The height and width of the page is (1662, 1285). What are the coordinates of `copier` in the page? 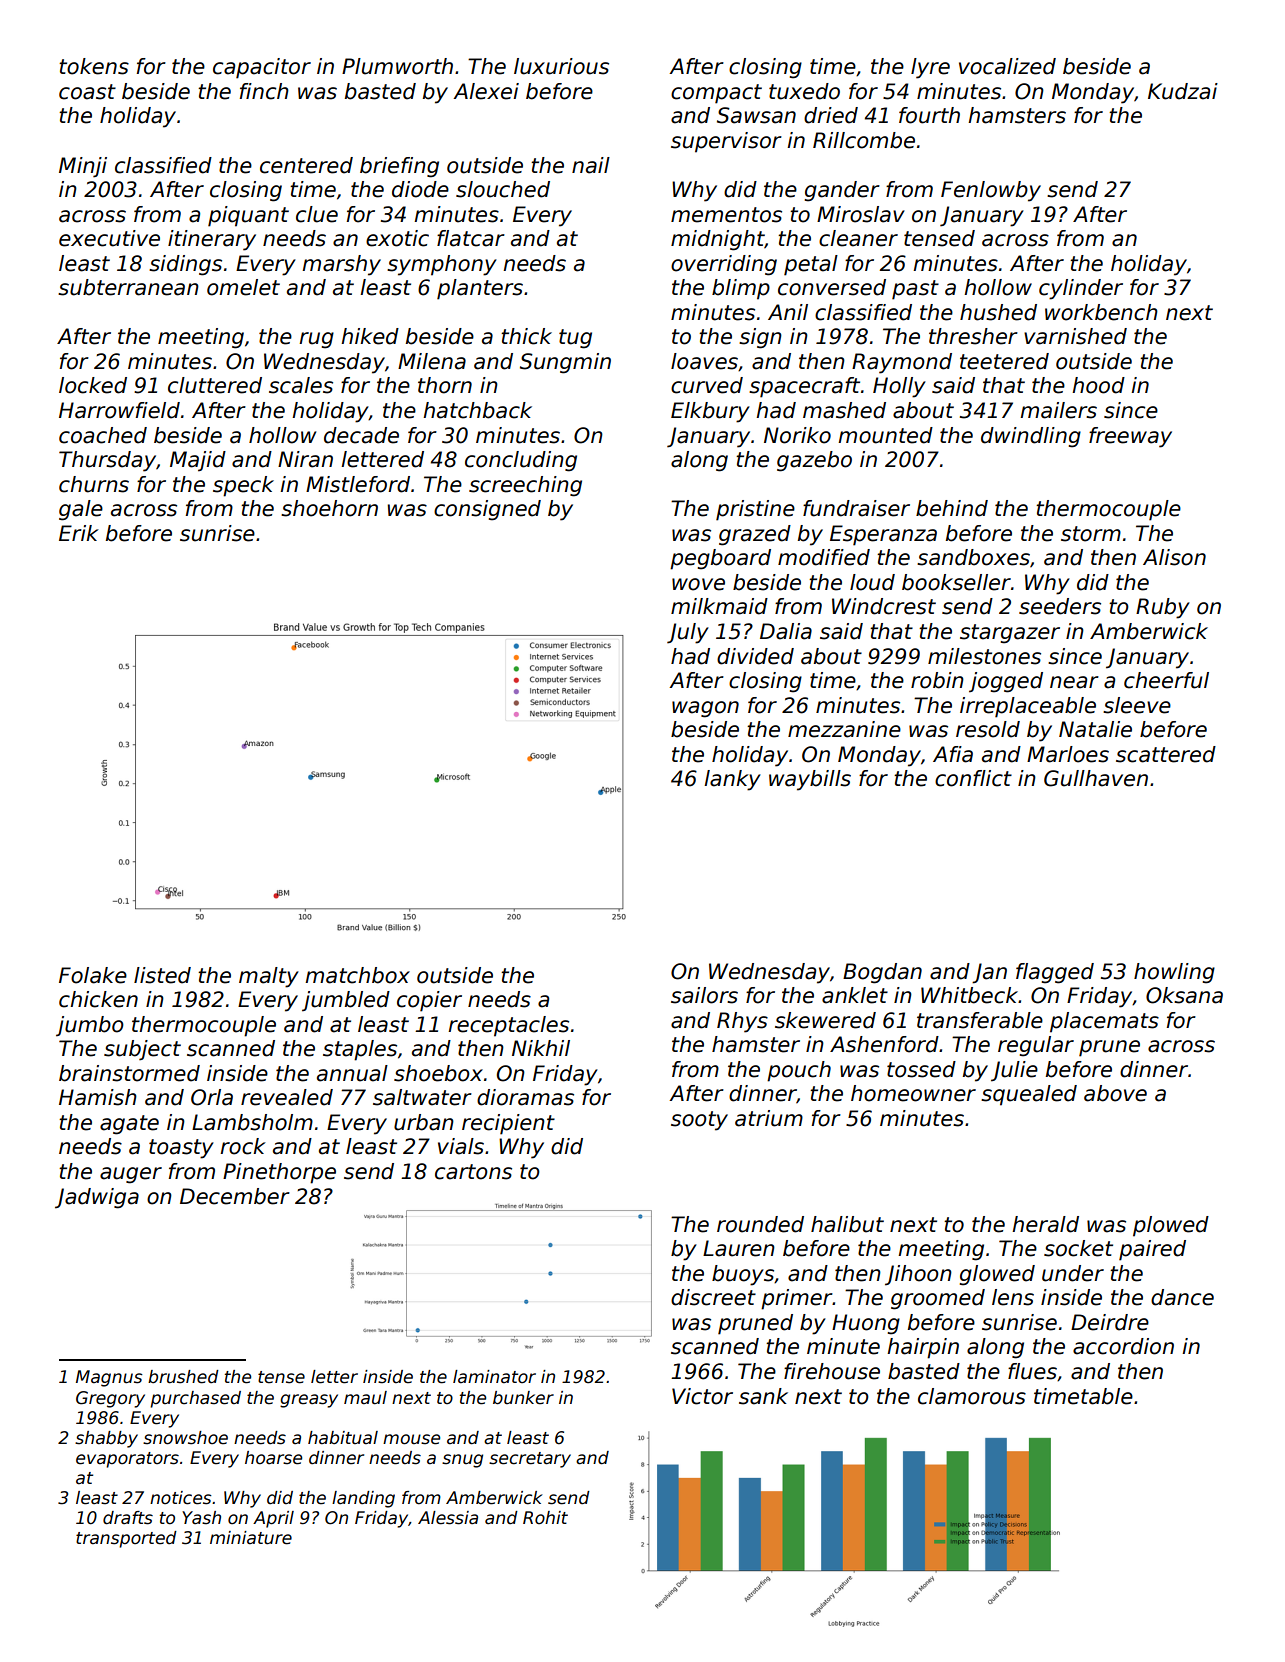 It's located at (429, 1001).
